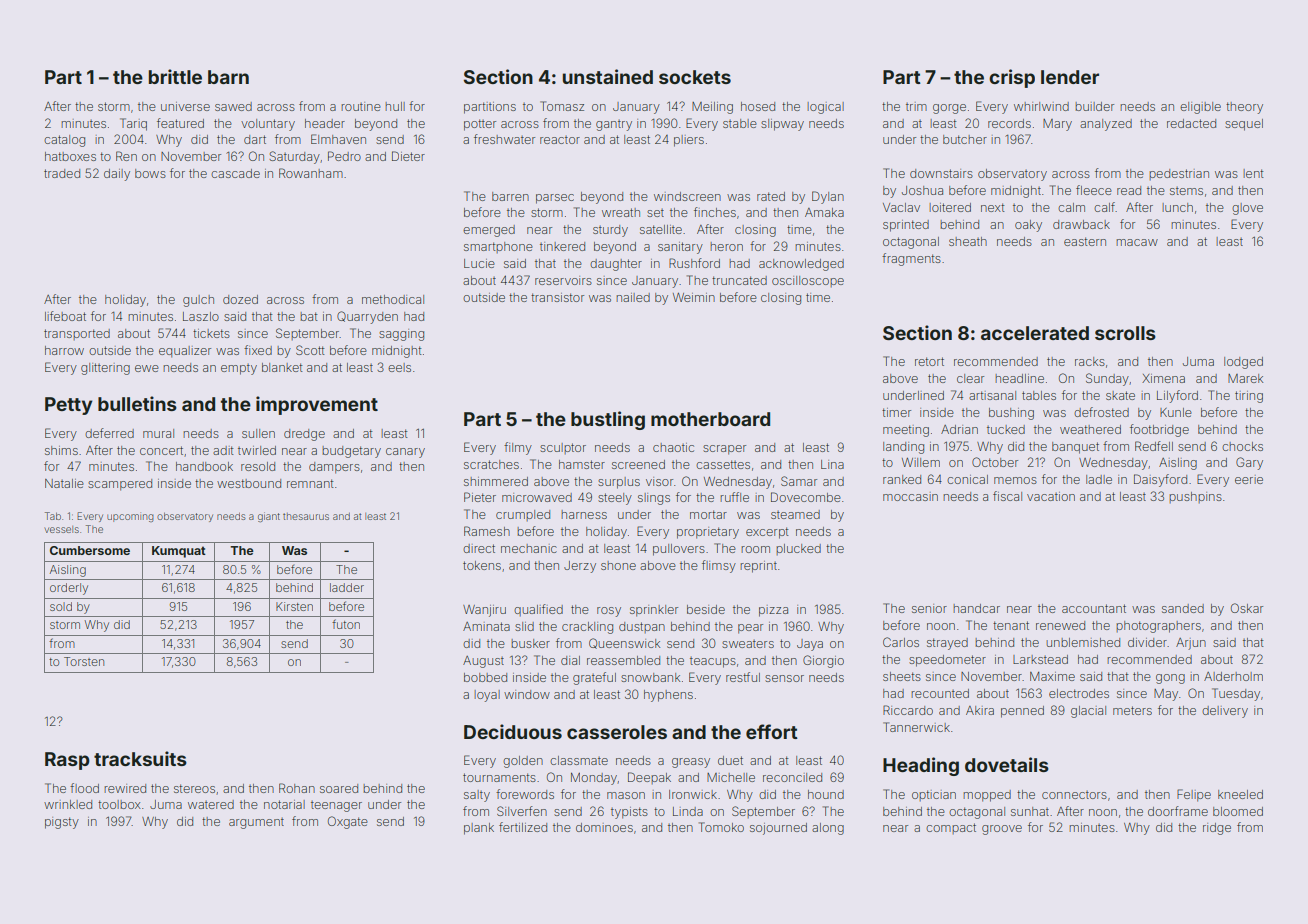  What do you see at coordinates (1249, 463) in the image?
I see `Gary` at bounding box center [1249, 463].
